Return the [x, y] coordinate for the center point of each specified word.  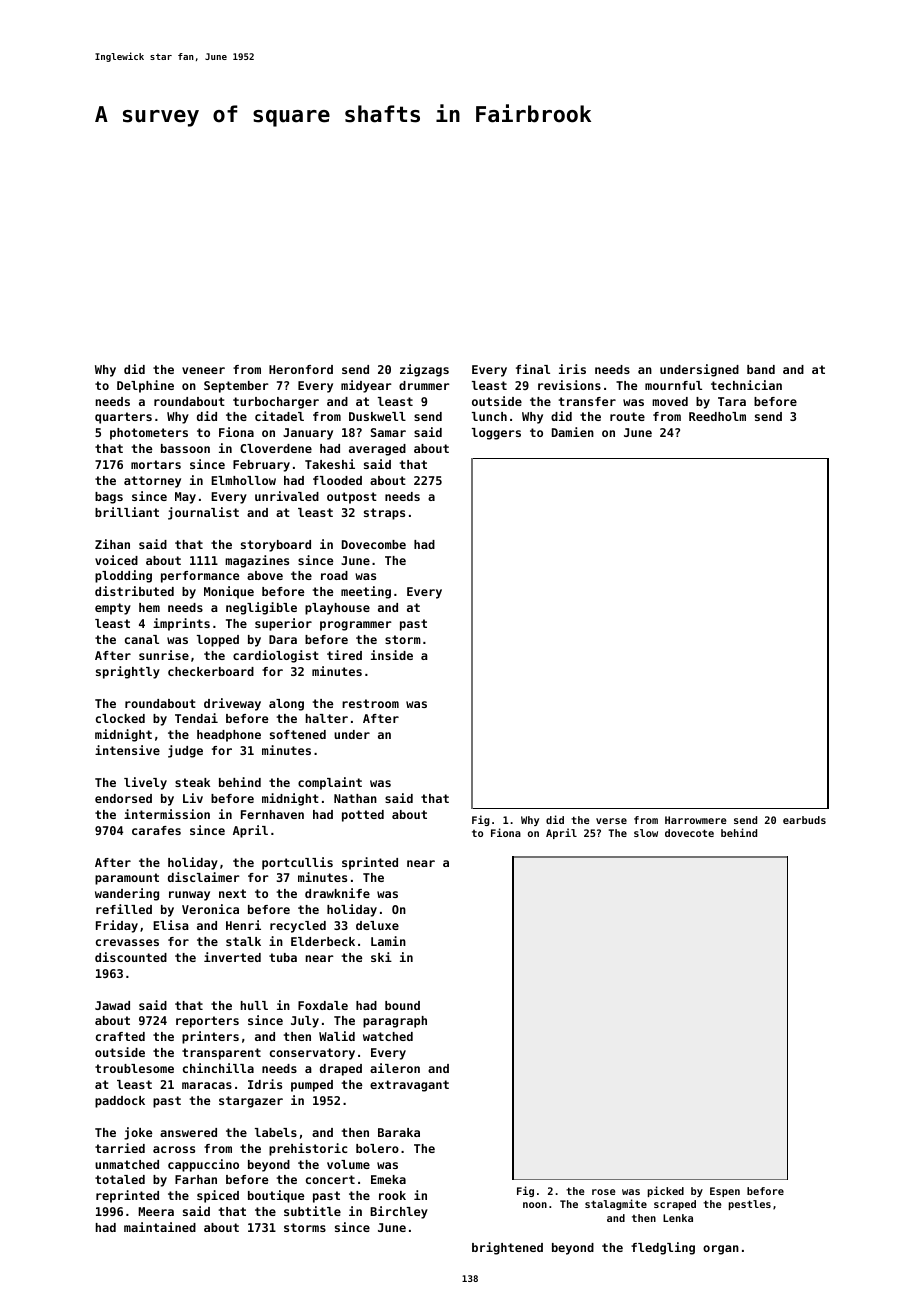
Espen [725, 1192]
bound [402, 1005]
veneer [203, 370]
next [232, 893]
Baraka [399, 1132]
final [533, 369]
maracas [207, 1085]
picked [666, 1191]
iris [572, 369]
